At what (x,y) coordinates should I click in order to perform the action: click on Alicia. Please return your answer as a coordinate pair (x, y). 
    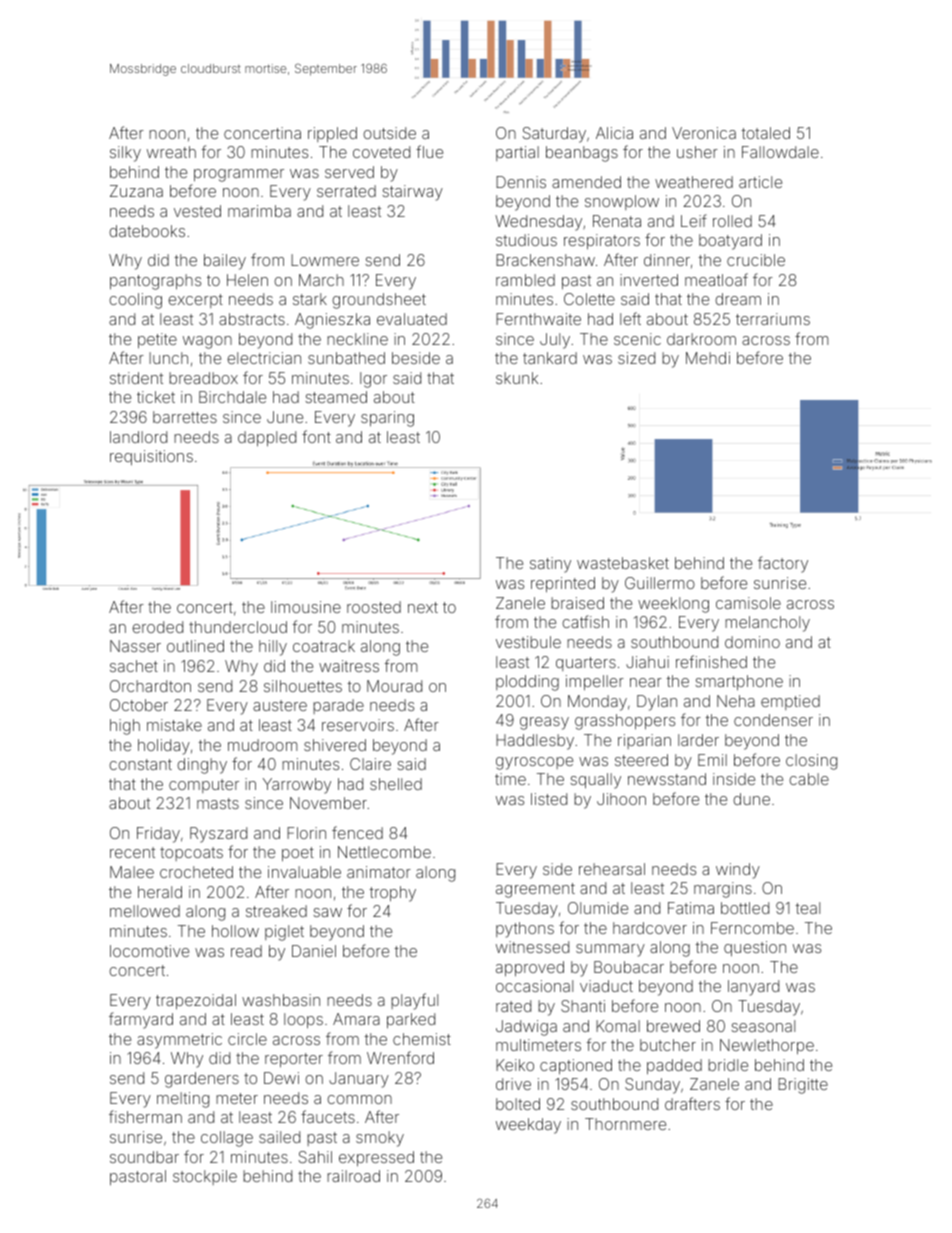
    Looking at the image, I should click on (614, 133).
